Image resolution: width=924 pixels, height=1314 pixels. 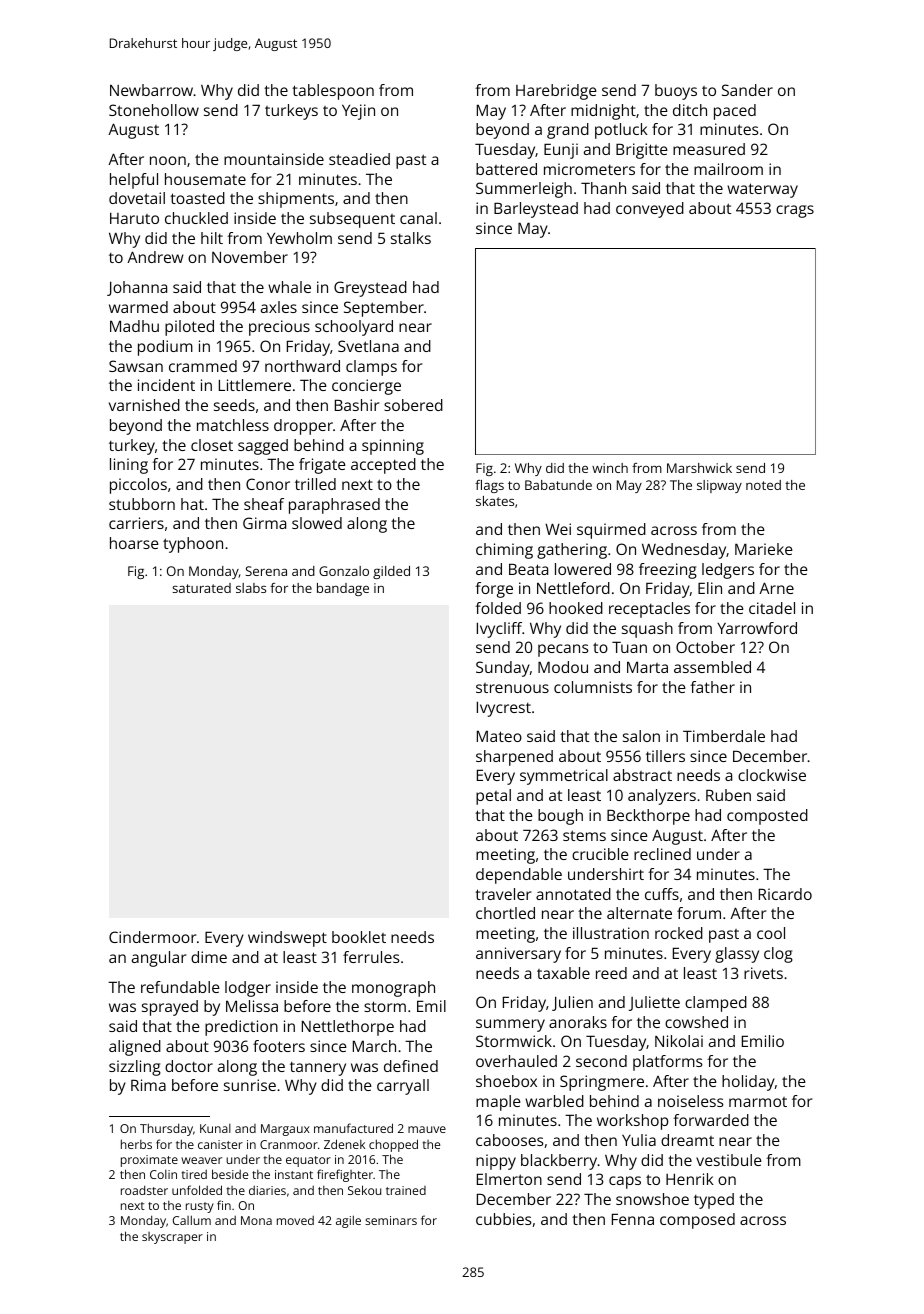 I want to click on clamped, so click(x=716, y=1004).
